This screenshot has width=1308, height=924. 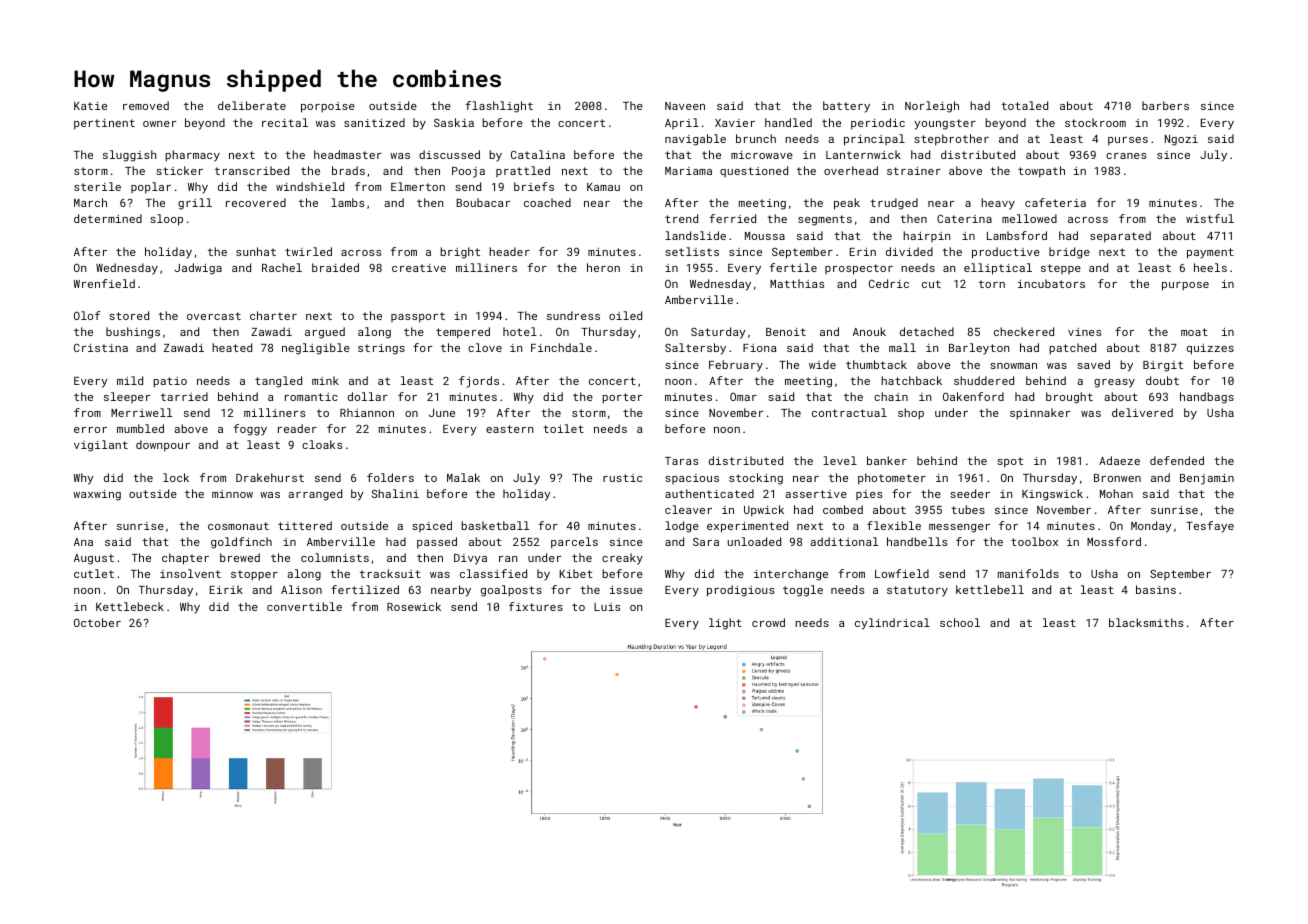 I want to click on reader, so click(x=297, y=428).
